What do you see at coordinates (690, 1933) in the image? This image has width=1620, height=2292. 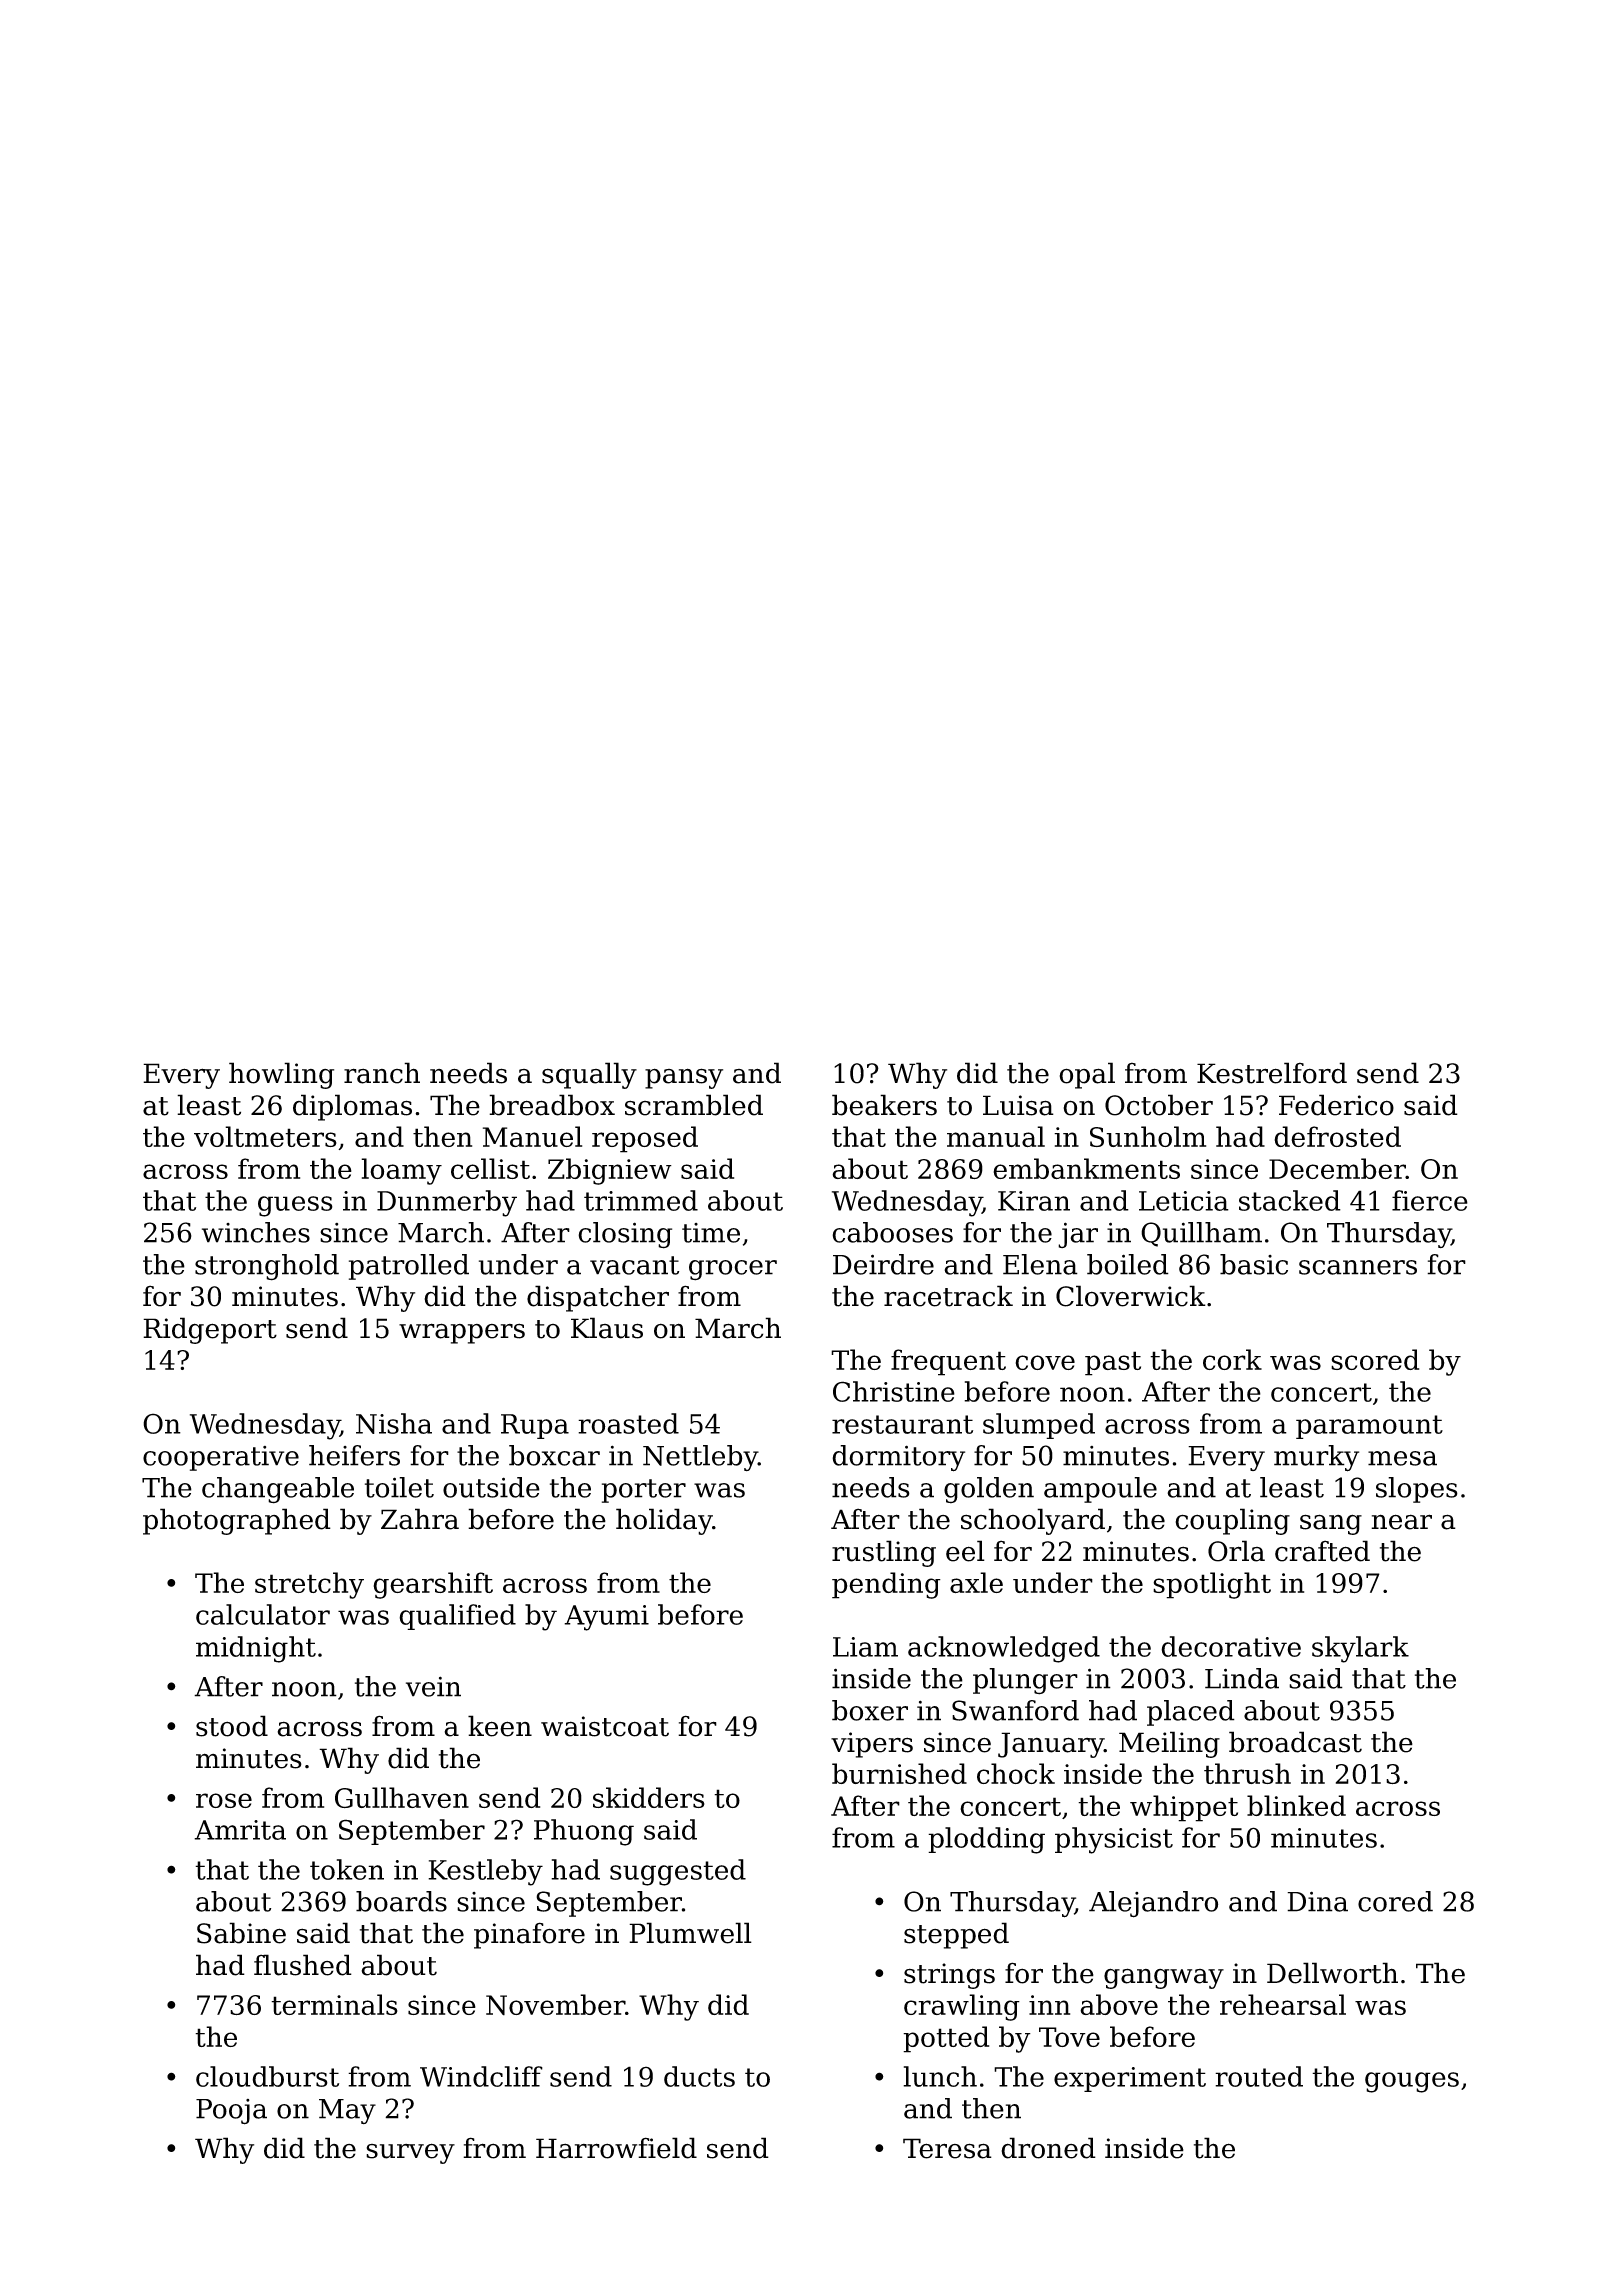 I see `Plumwell` at bounding box center [690, 1933].
